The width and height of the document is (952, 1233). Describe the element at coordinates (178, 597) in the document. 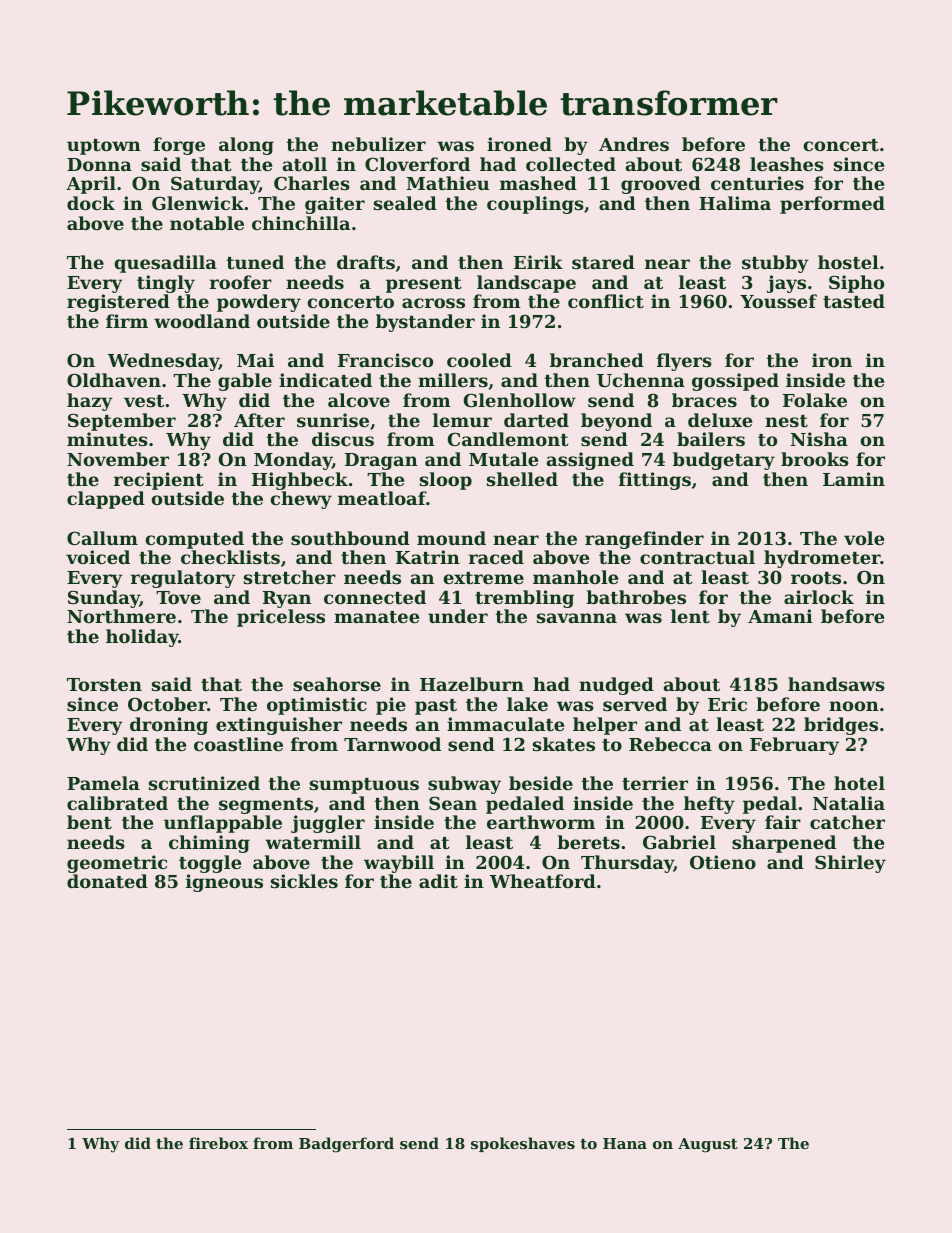

I see `Tove` at that location.
